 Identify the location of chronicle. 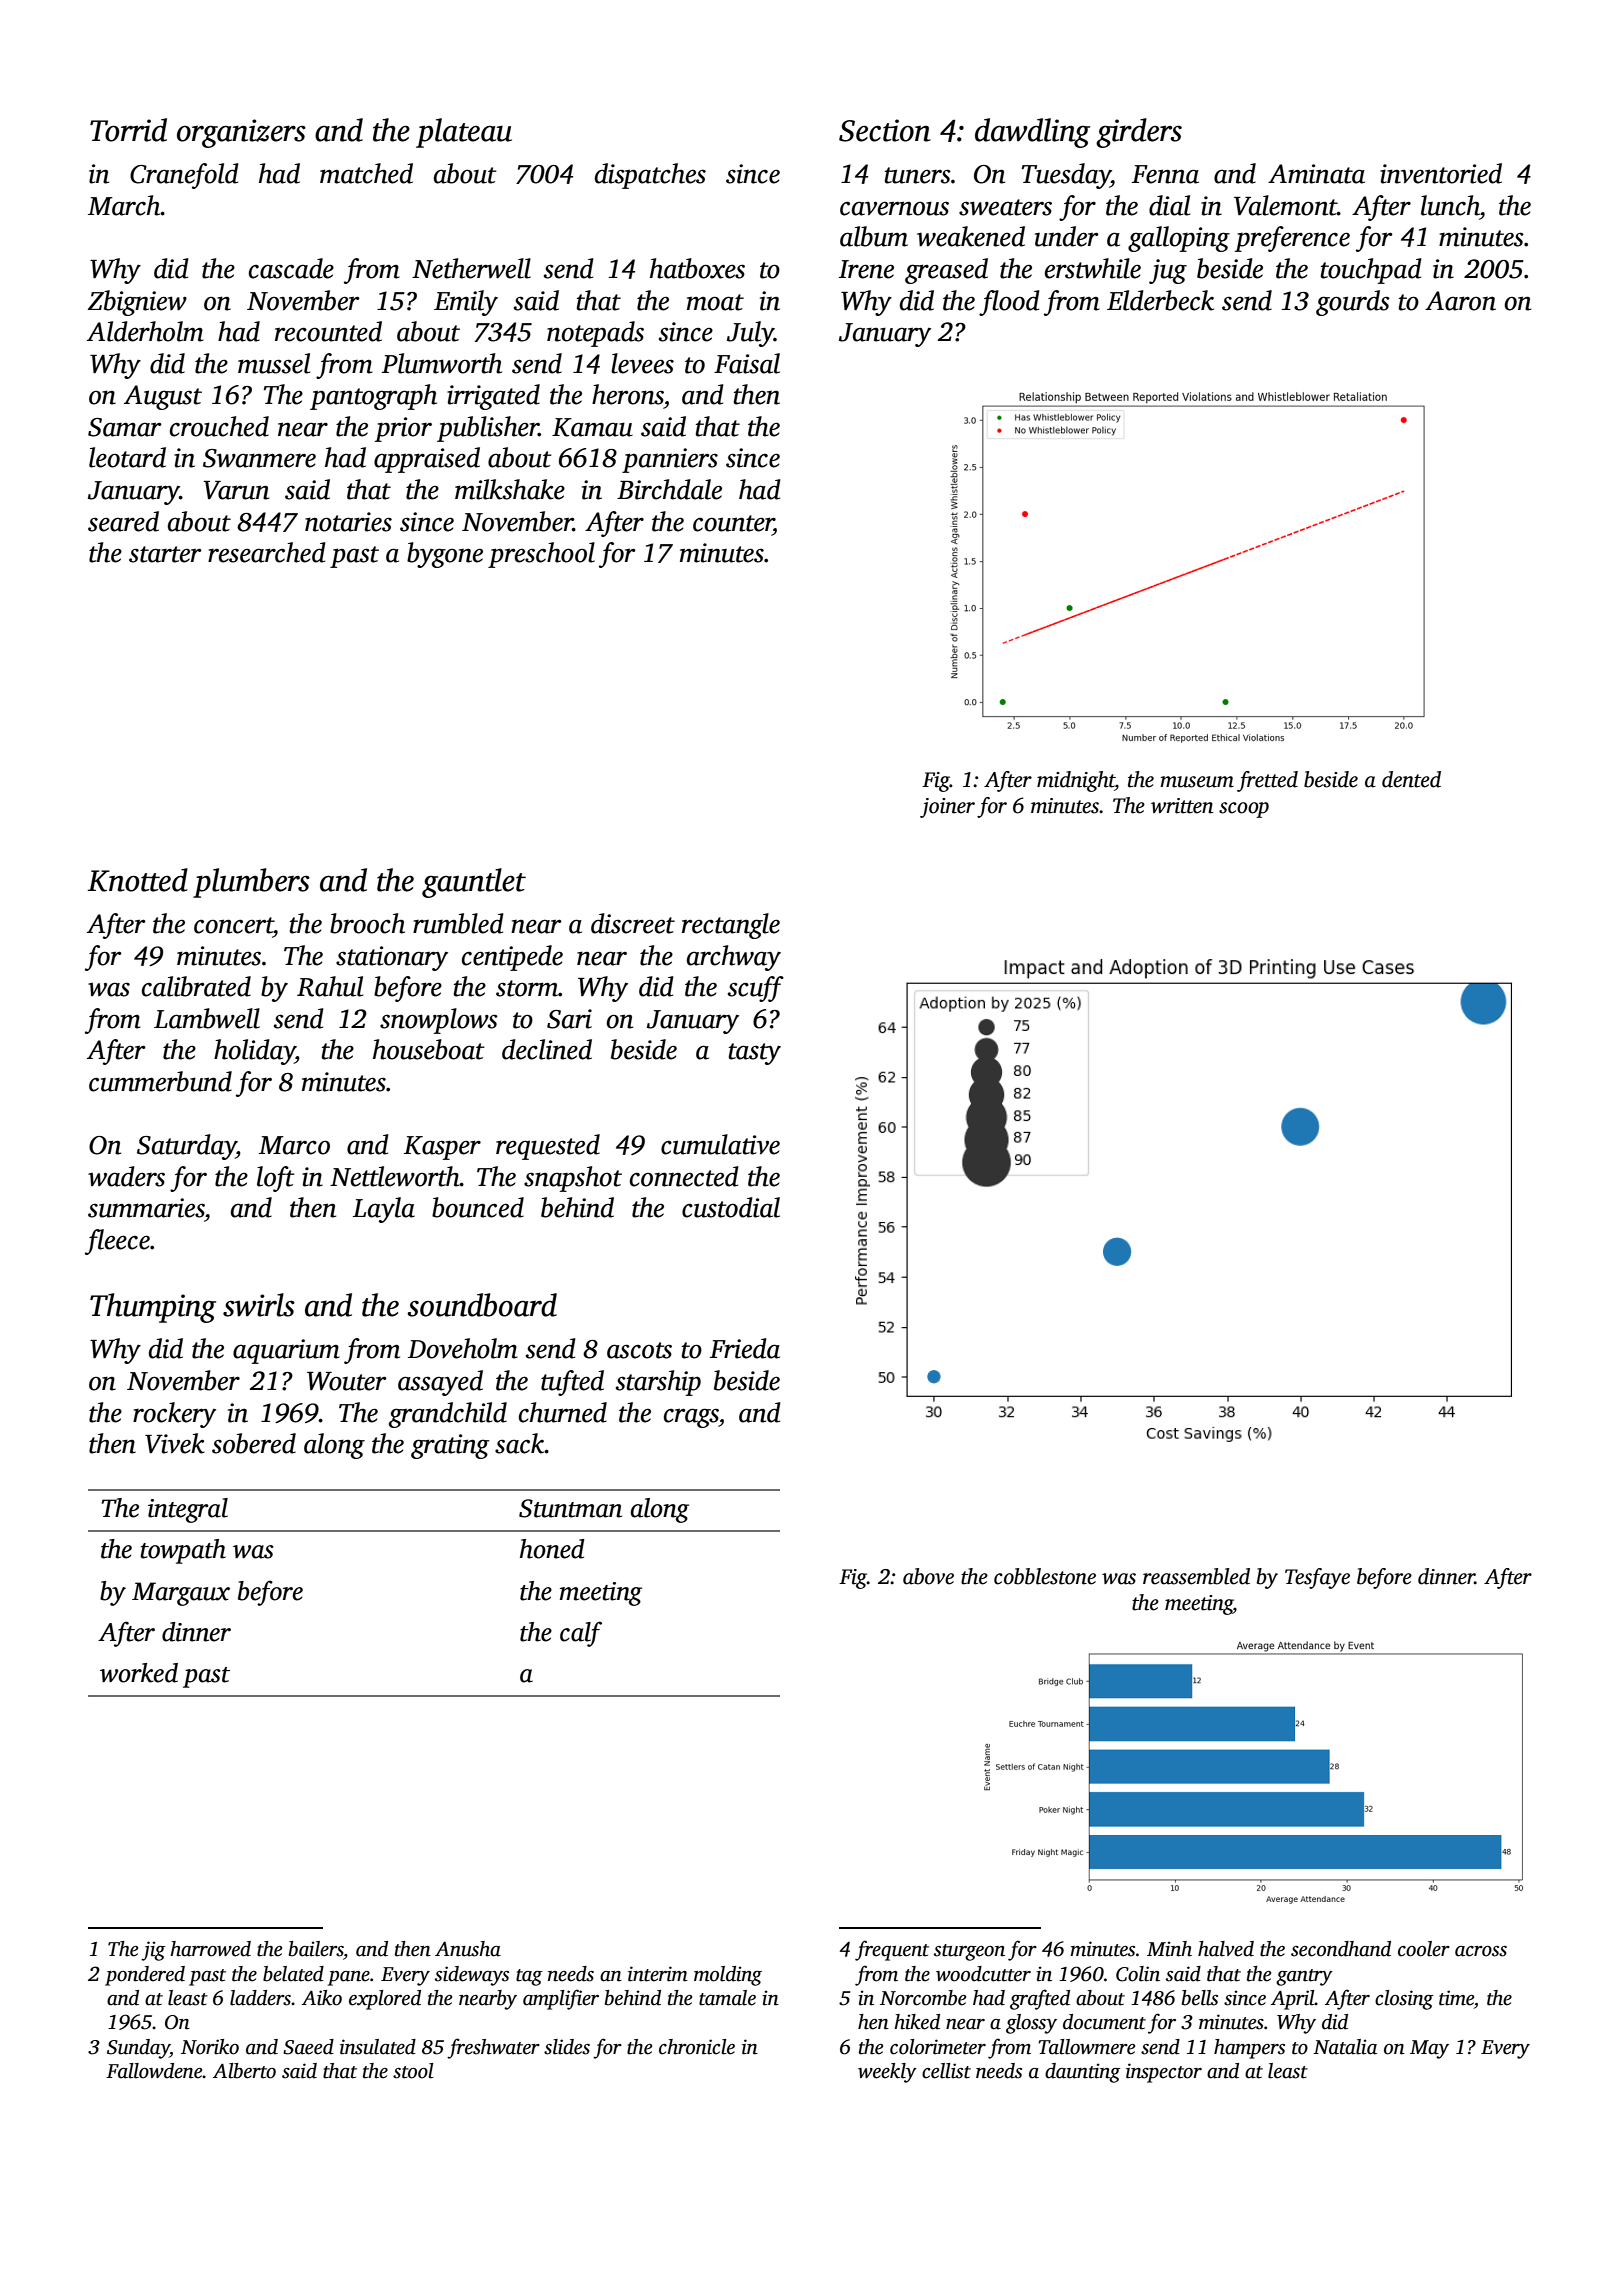
(697, 2047).
